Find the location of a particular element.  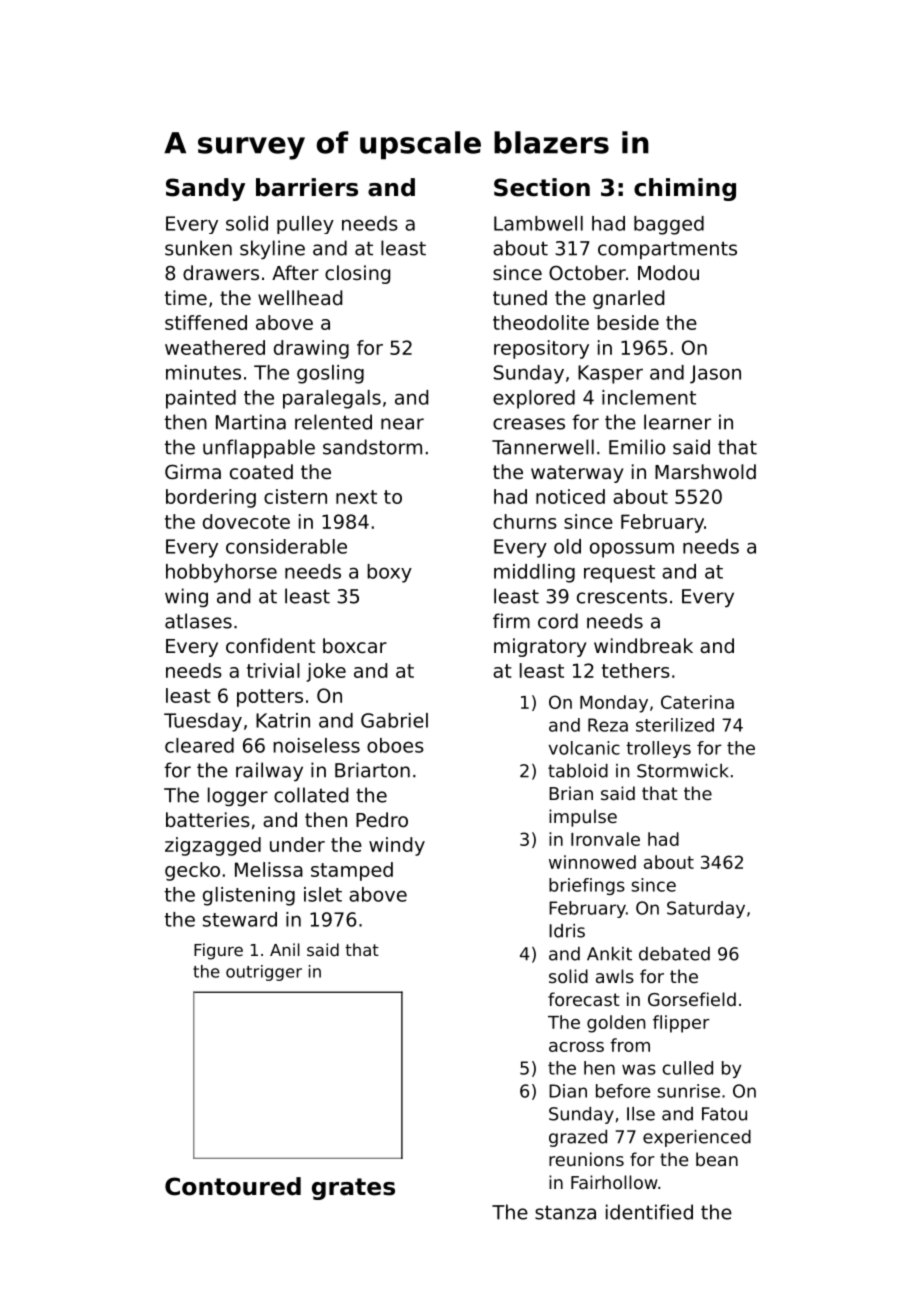

Martina is located at coordinates (251, 422).
